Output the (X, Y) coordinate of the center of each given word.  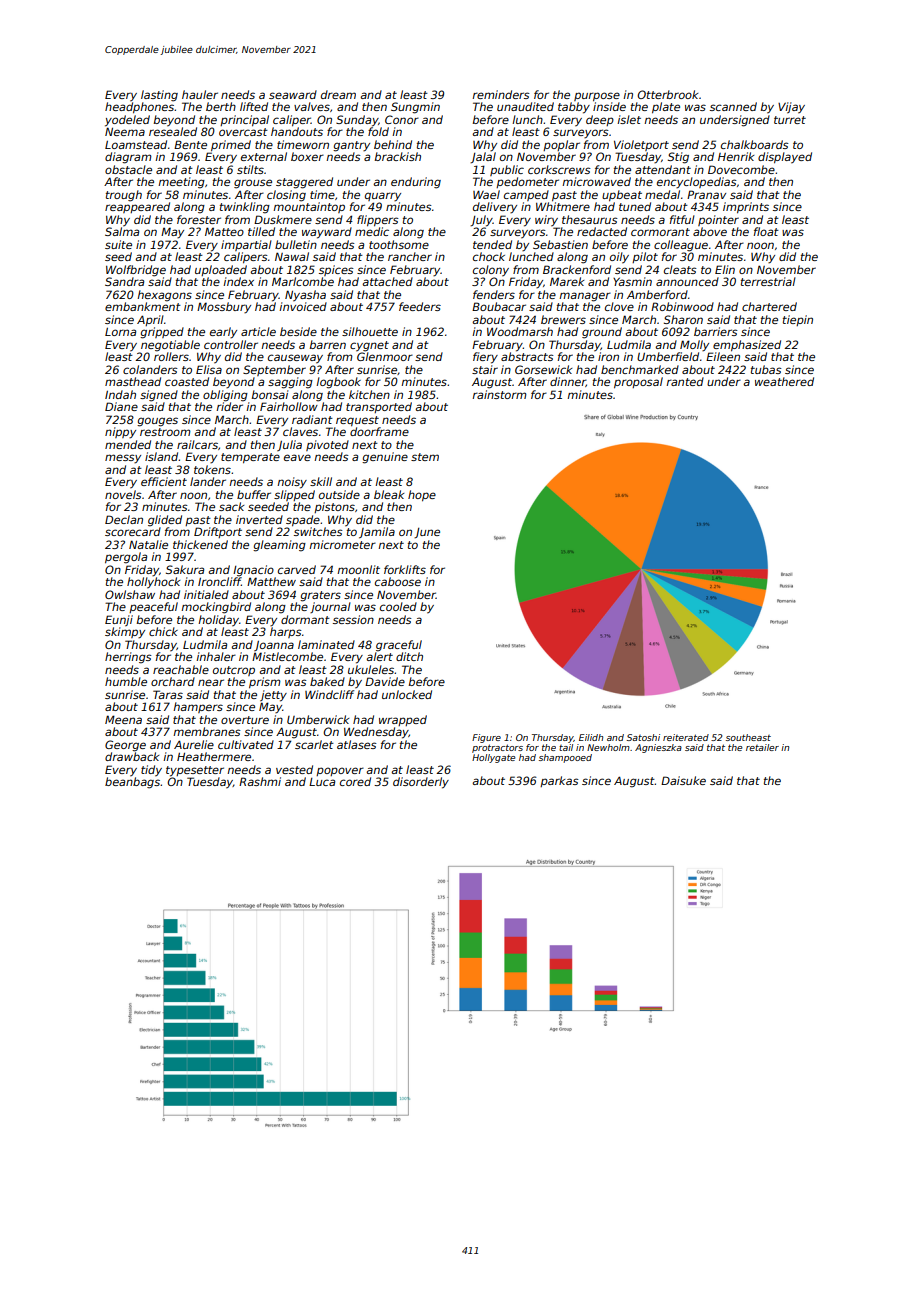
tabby (574, 108)
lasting (159, 96)
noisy (292, 483)
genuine (385, 458)
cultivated (246, 744)
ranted (685, 381)
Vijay (791, 108)
